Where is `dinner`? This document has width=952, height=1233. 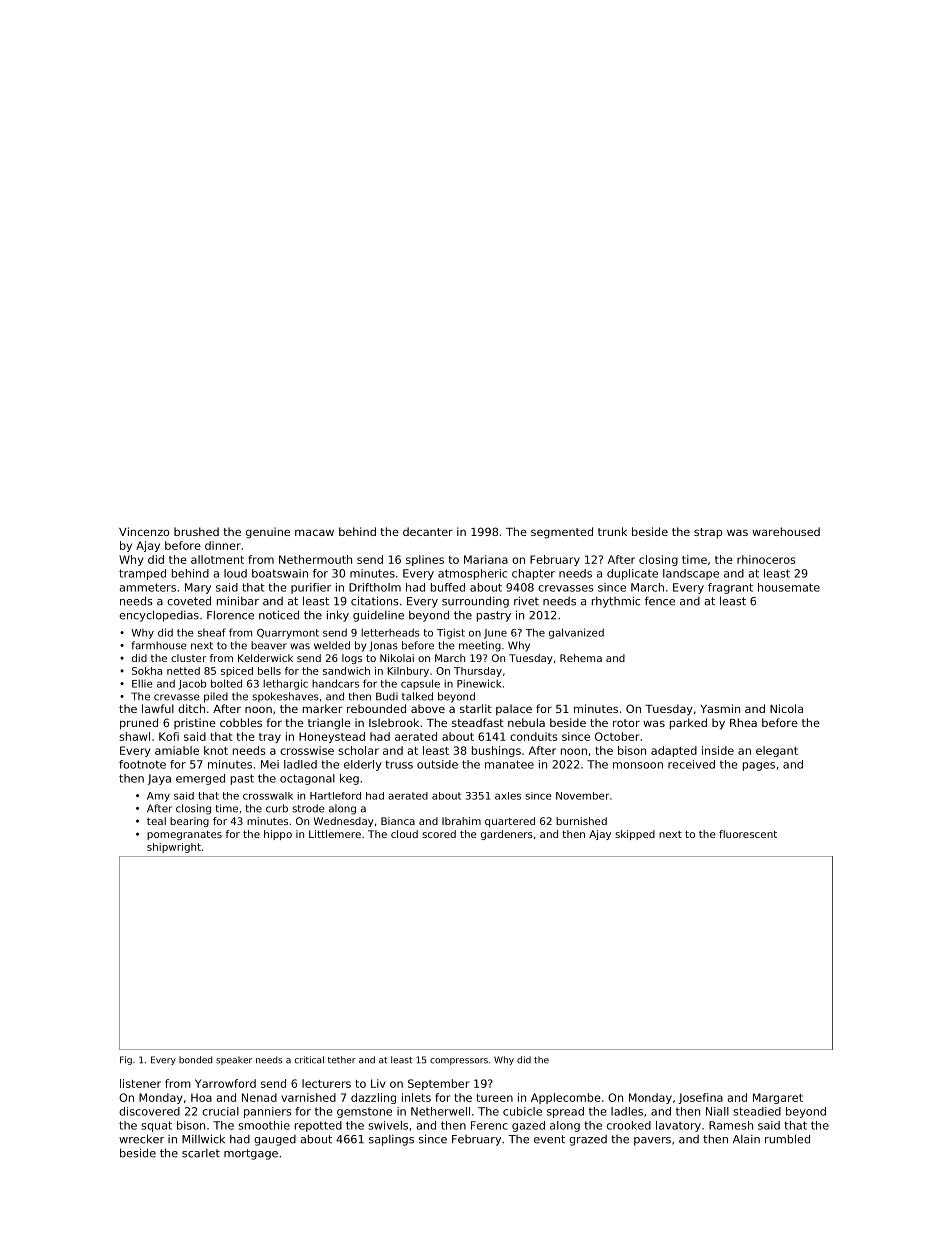
dinner is located at coordinates (223, 545).
